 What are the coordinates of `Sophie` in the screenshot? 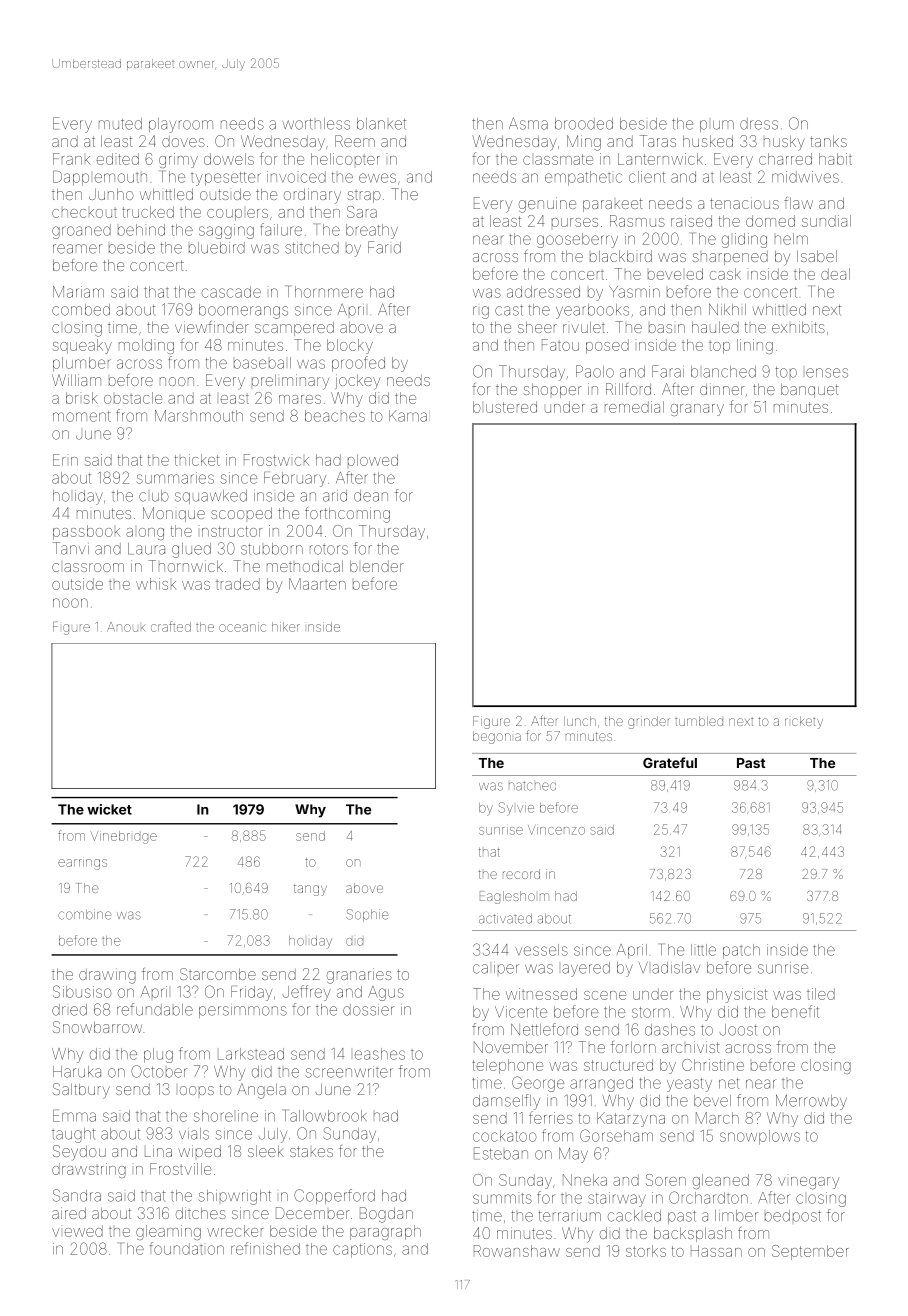 It's located at (367, 915).
